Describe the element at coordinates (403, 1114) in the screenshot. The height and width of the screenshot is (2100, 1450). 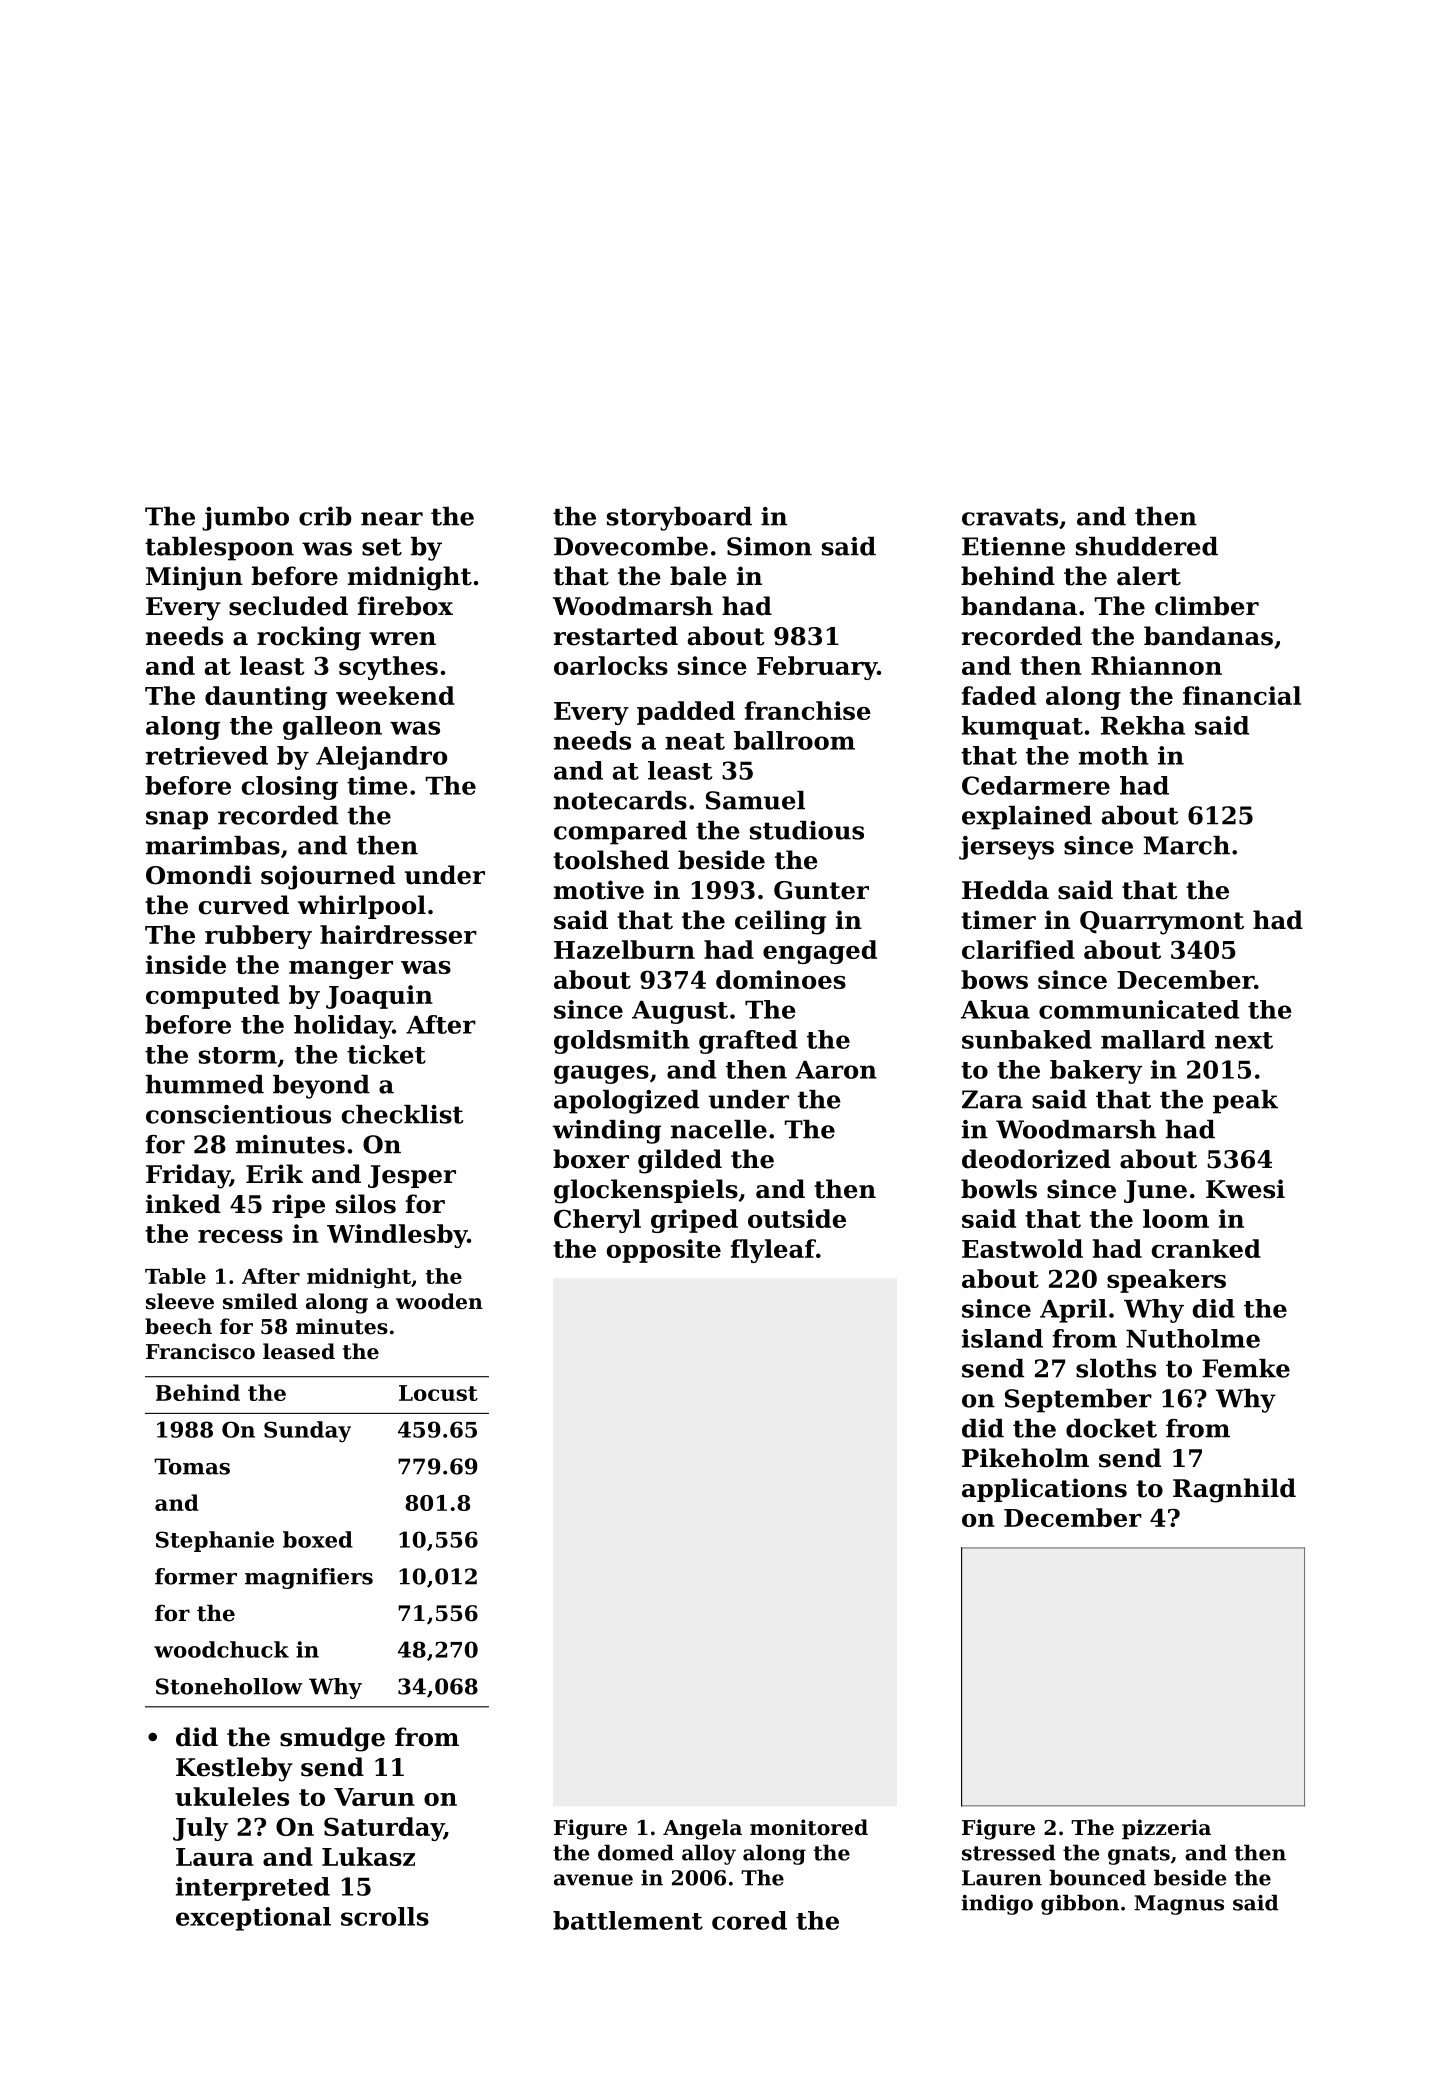
I see `checklist` at that location.
